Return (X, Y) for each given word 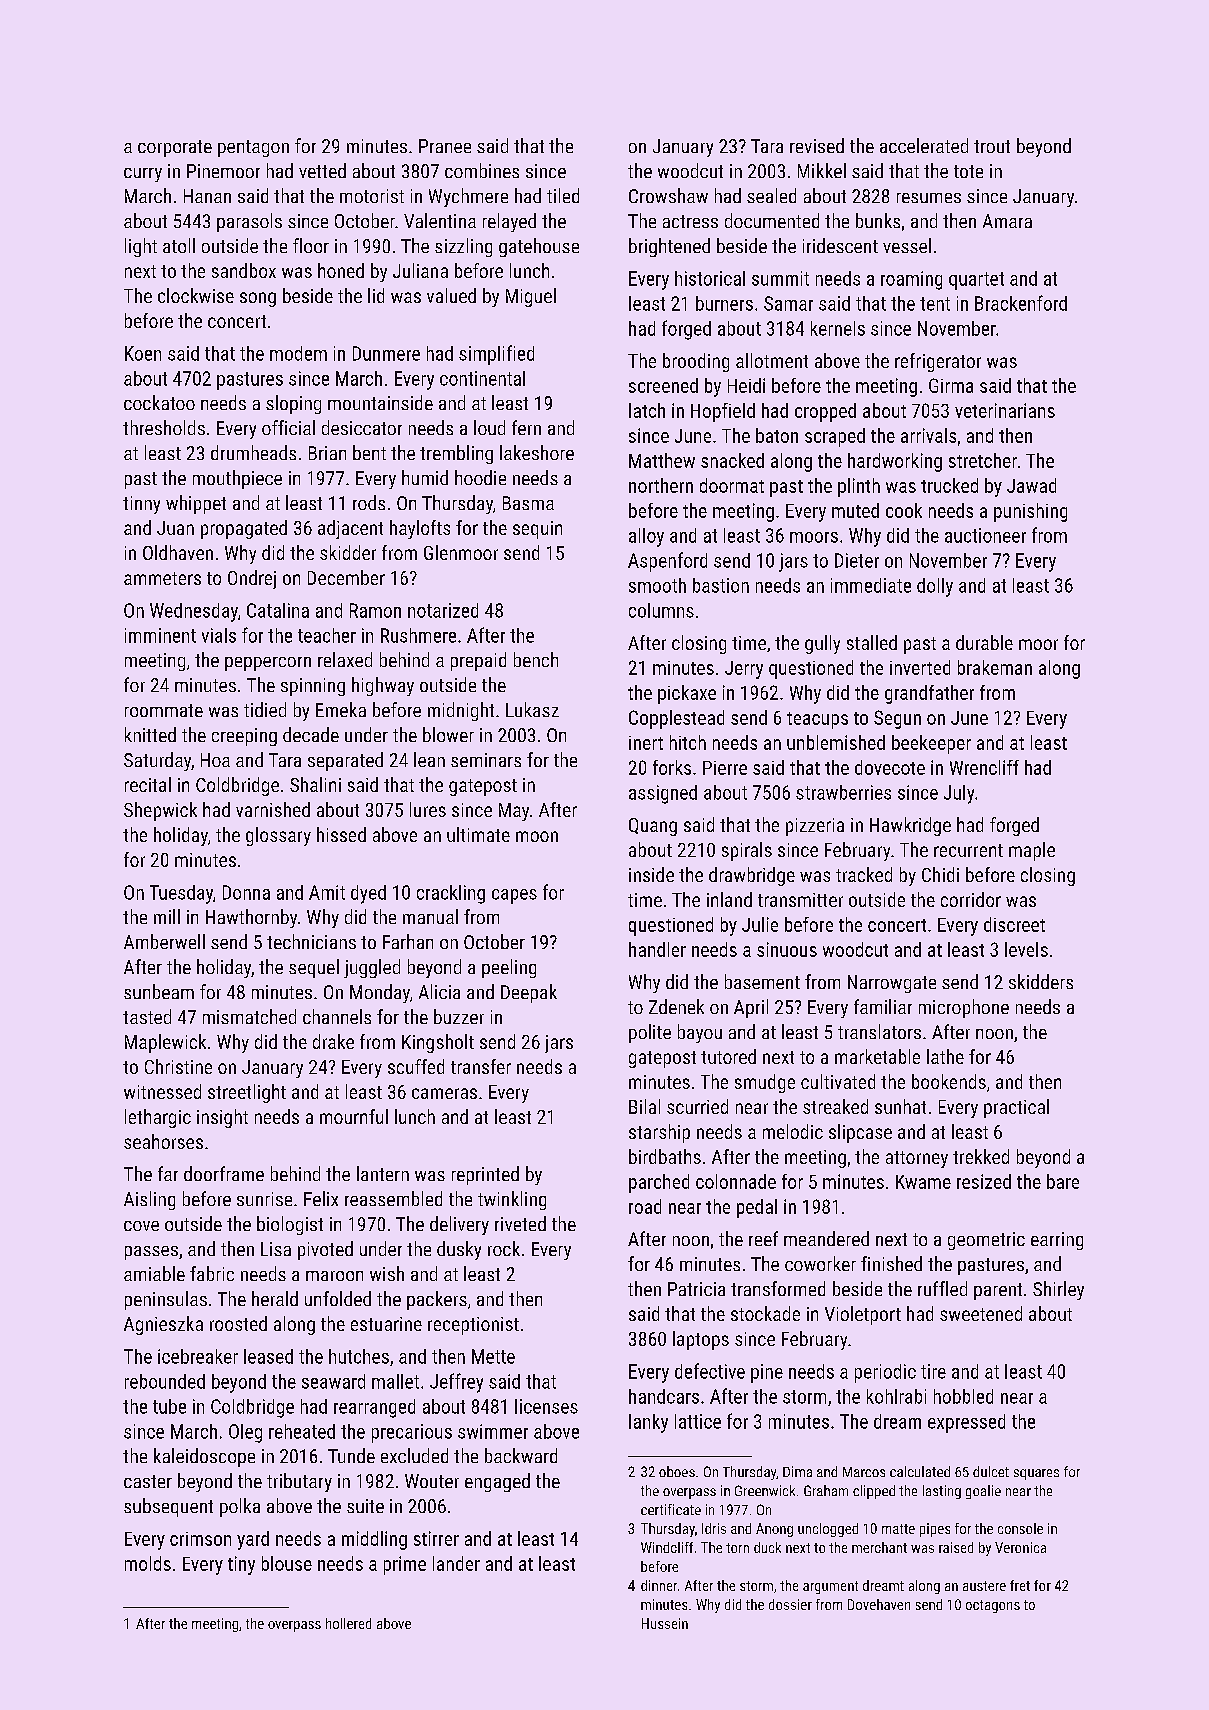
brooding (696, 362)
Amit (327, 892)
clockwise (196, 295)
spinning (313, 687)
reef (763, 1238)
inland (729, 899)
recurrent (968, 850)
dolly (935, 587)
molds (148, 1563)
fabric (212, 1273)
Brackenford (1021, 303)
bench (536, 659)
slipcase (860, 1133)
